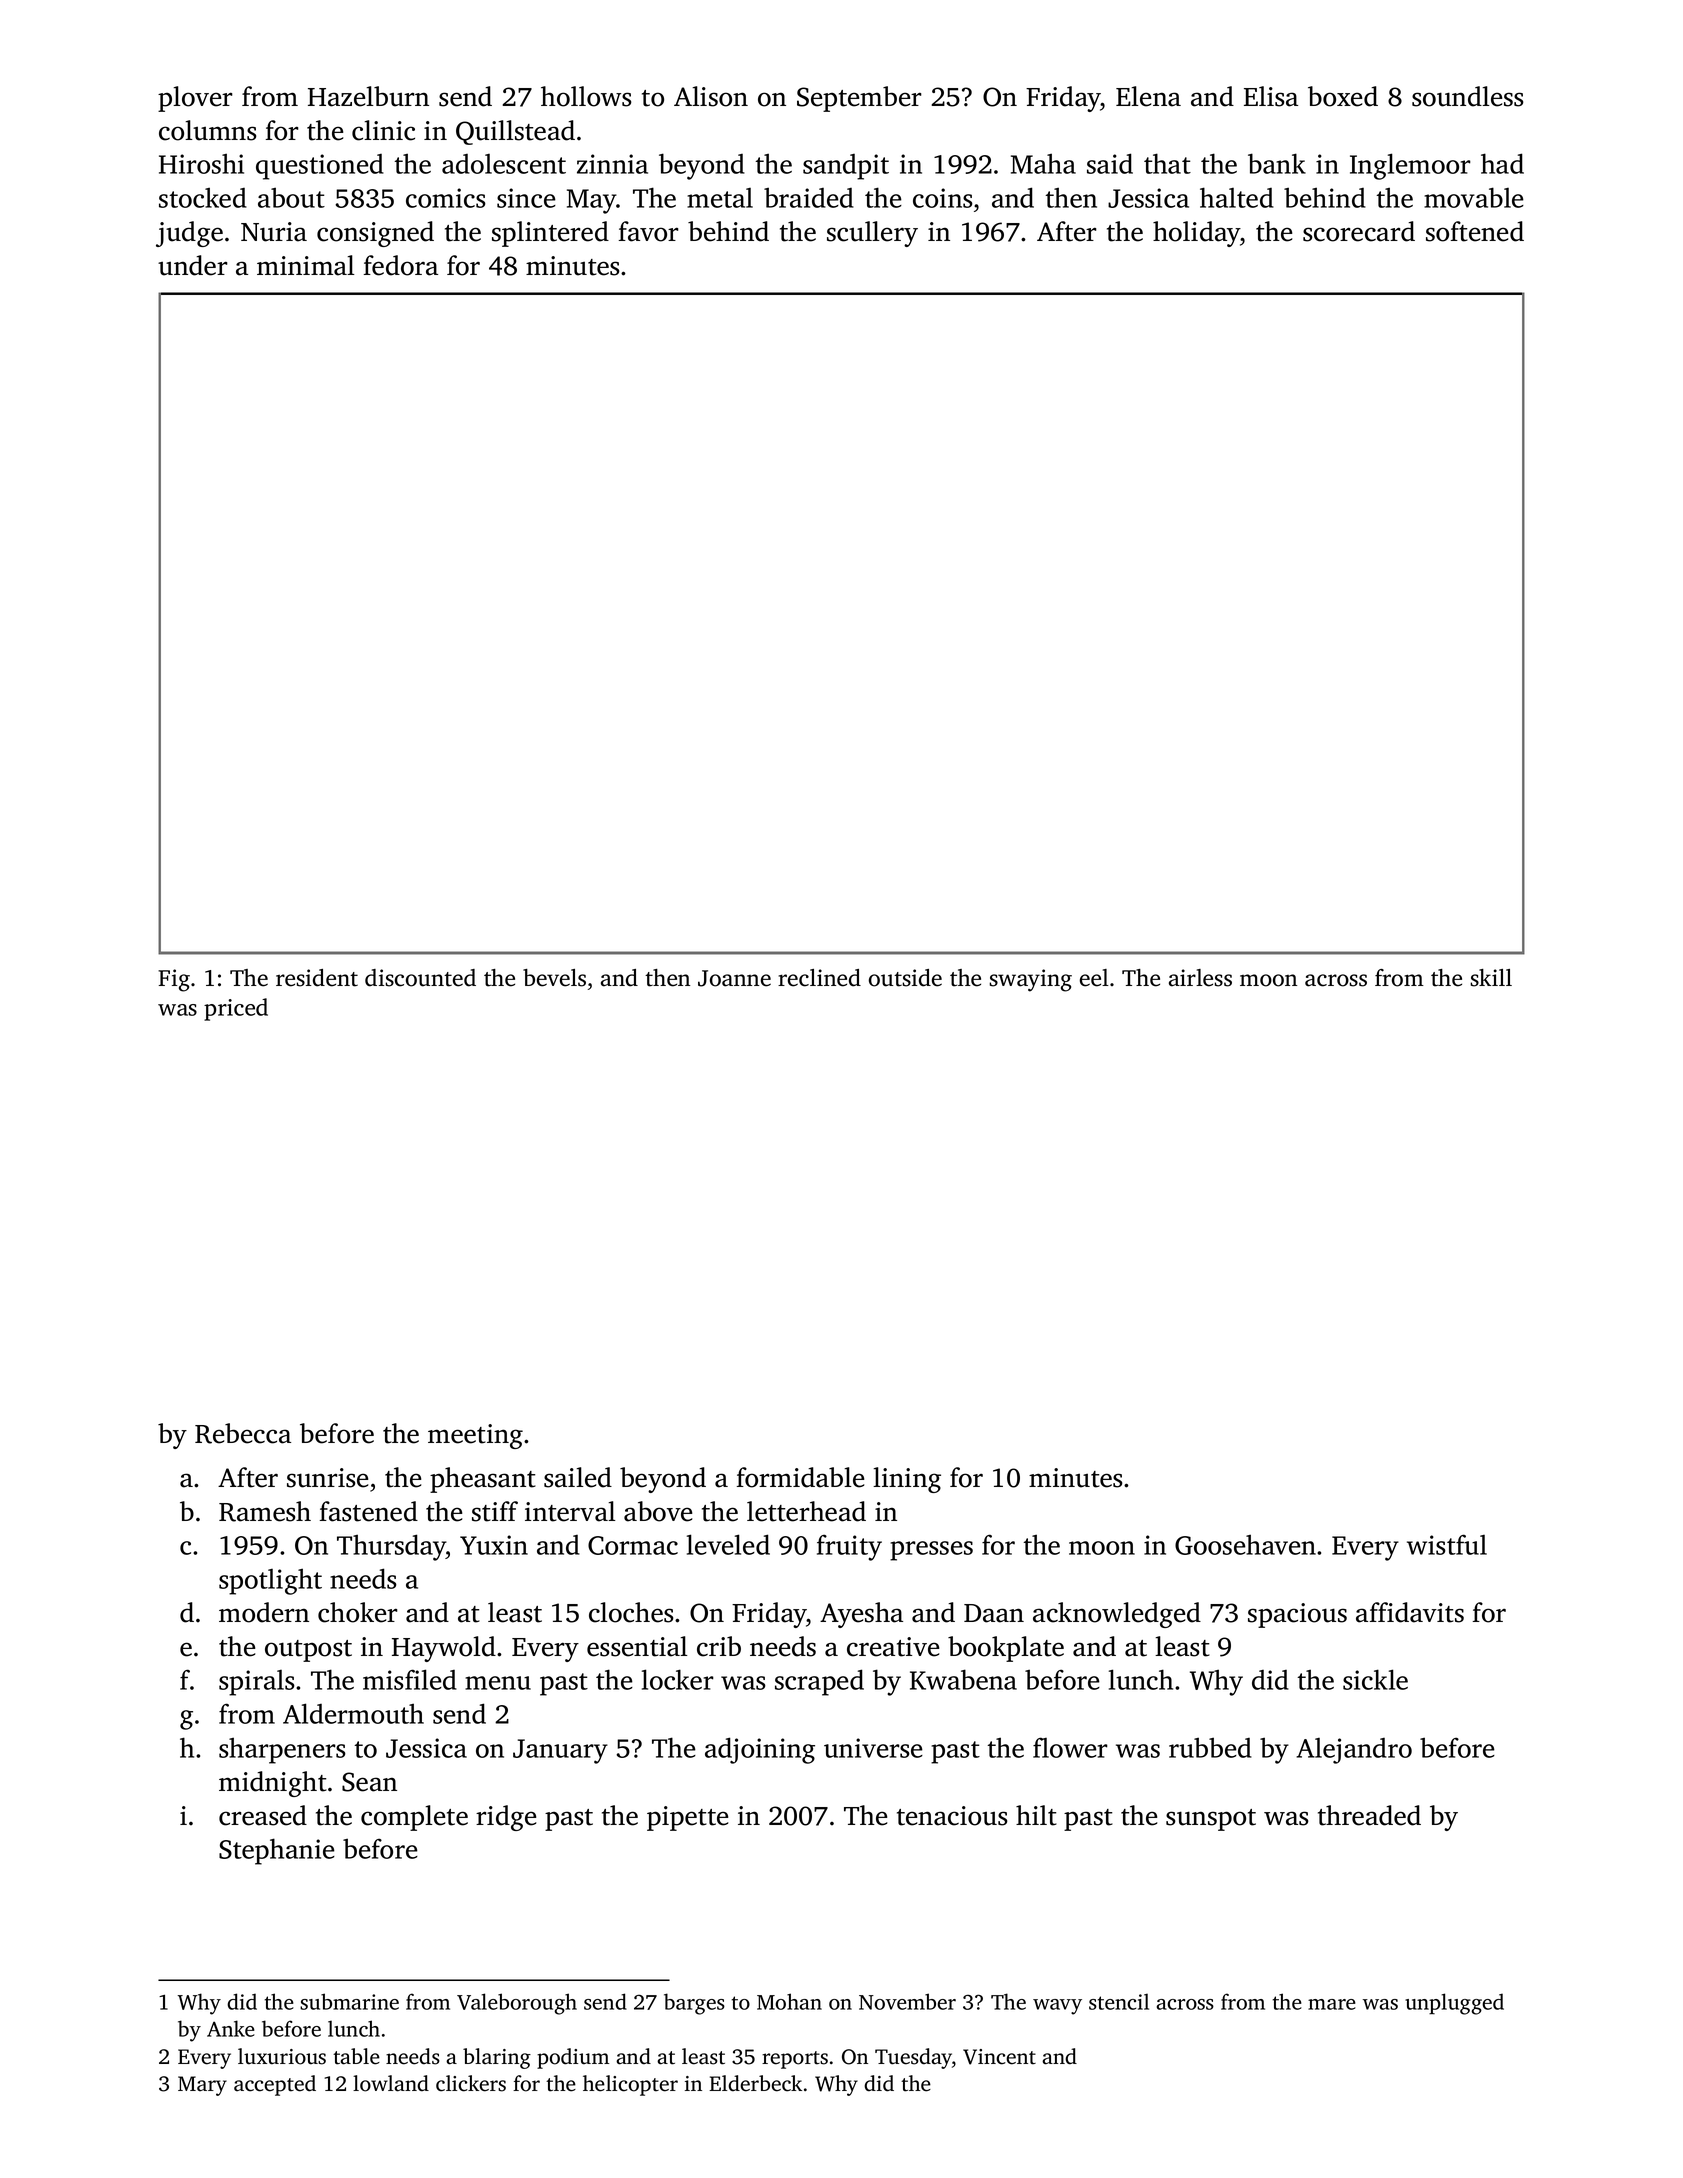 The image size is (1683, 2178). Describe the element at coordinates (265, 1511) in the page. I see `Ramesh` at that location.
